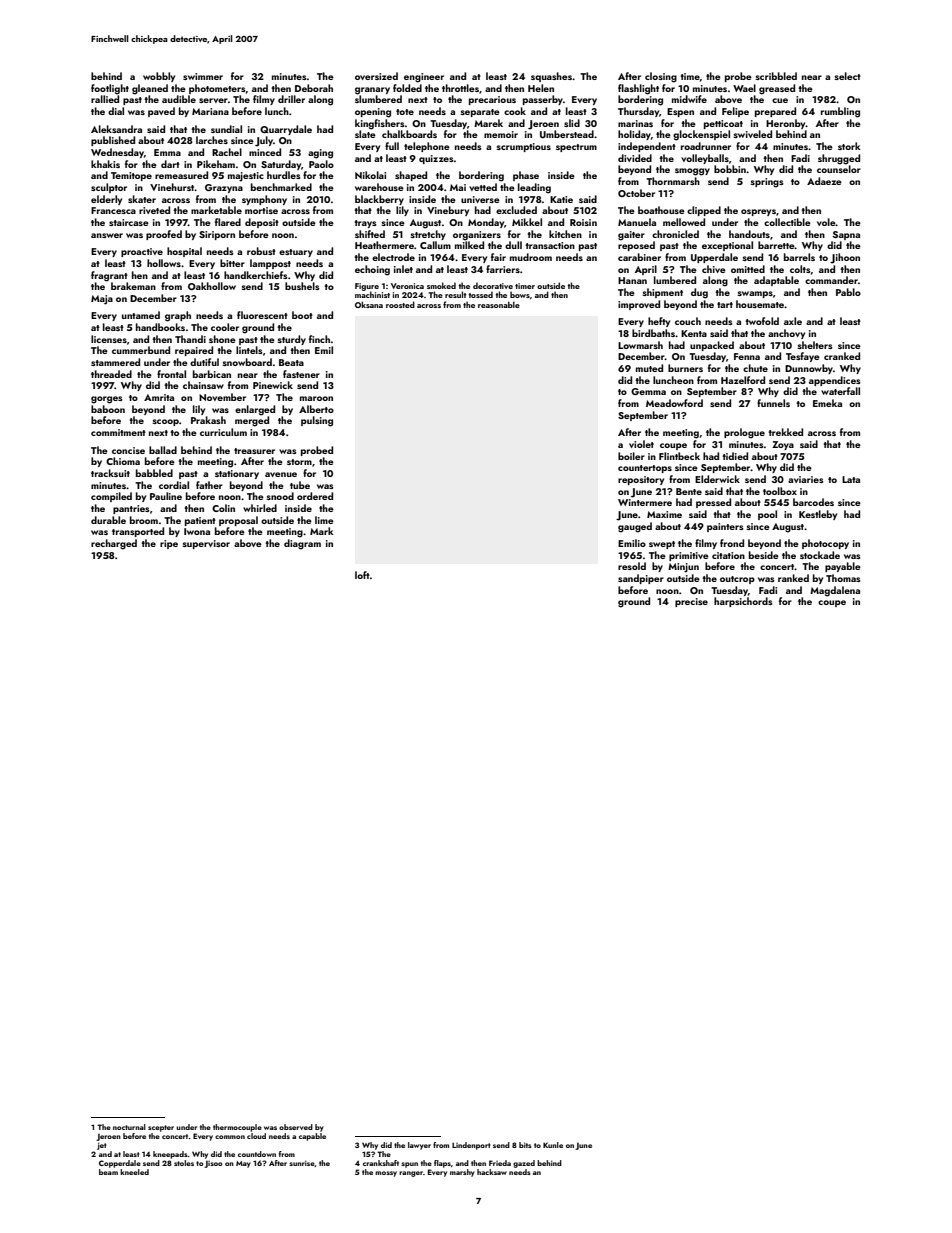 Image resolution: width=952 pixels, height=1233 pixels. Describe the element at coordinates (203, 76) in the page. I see `swimmer` at that location.
